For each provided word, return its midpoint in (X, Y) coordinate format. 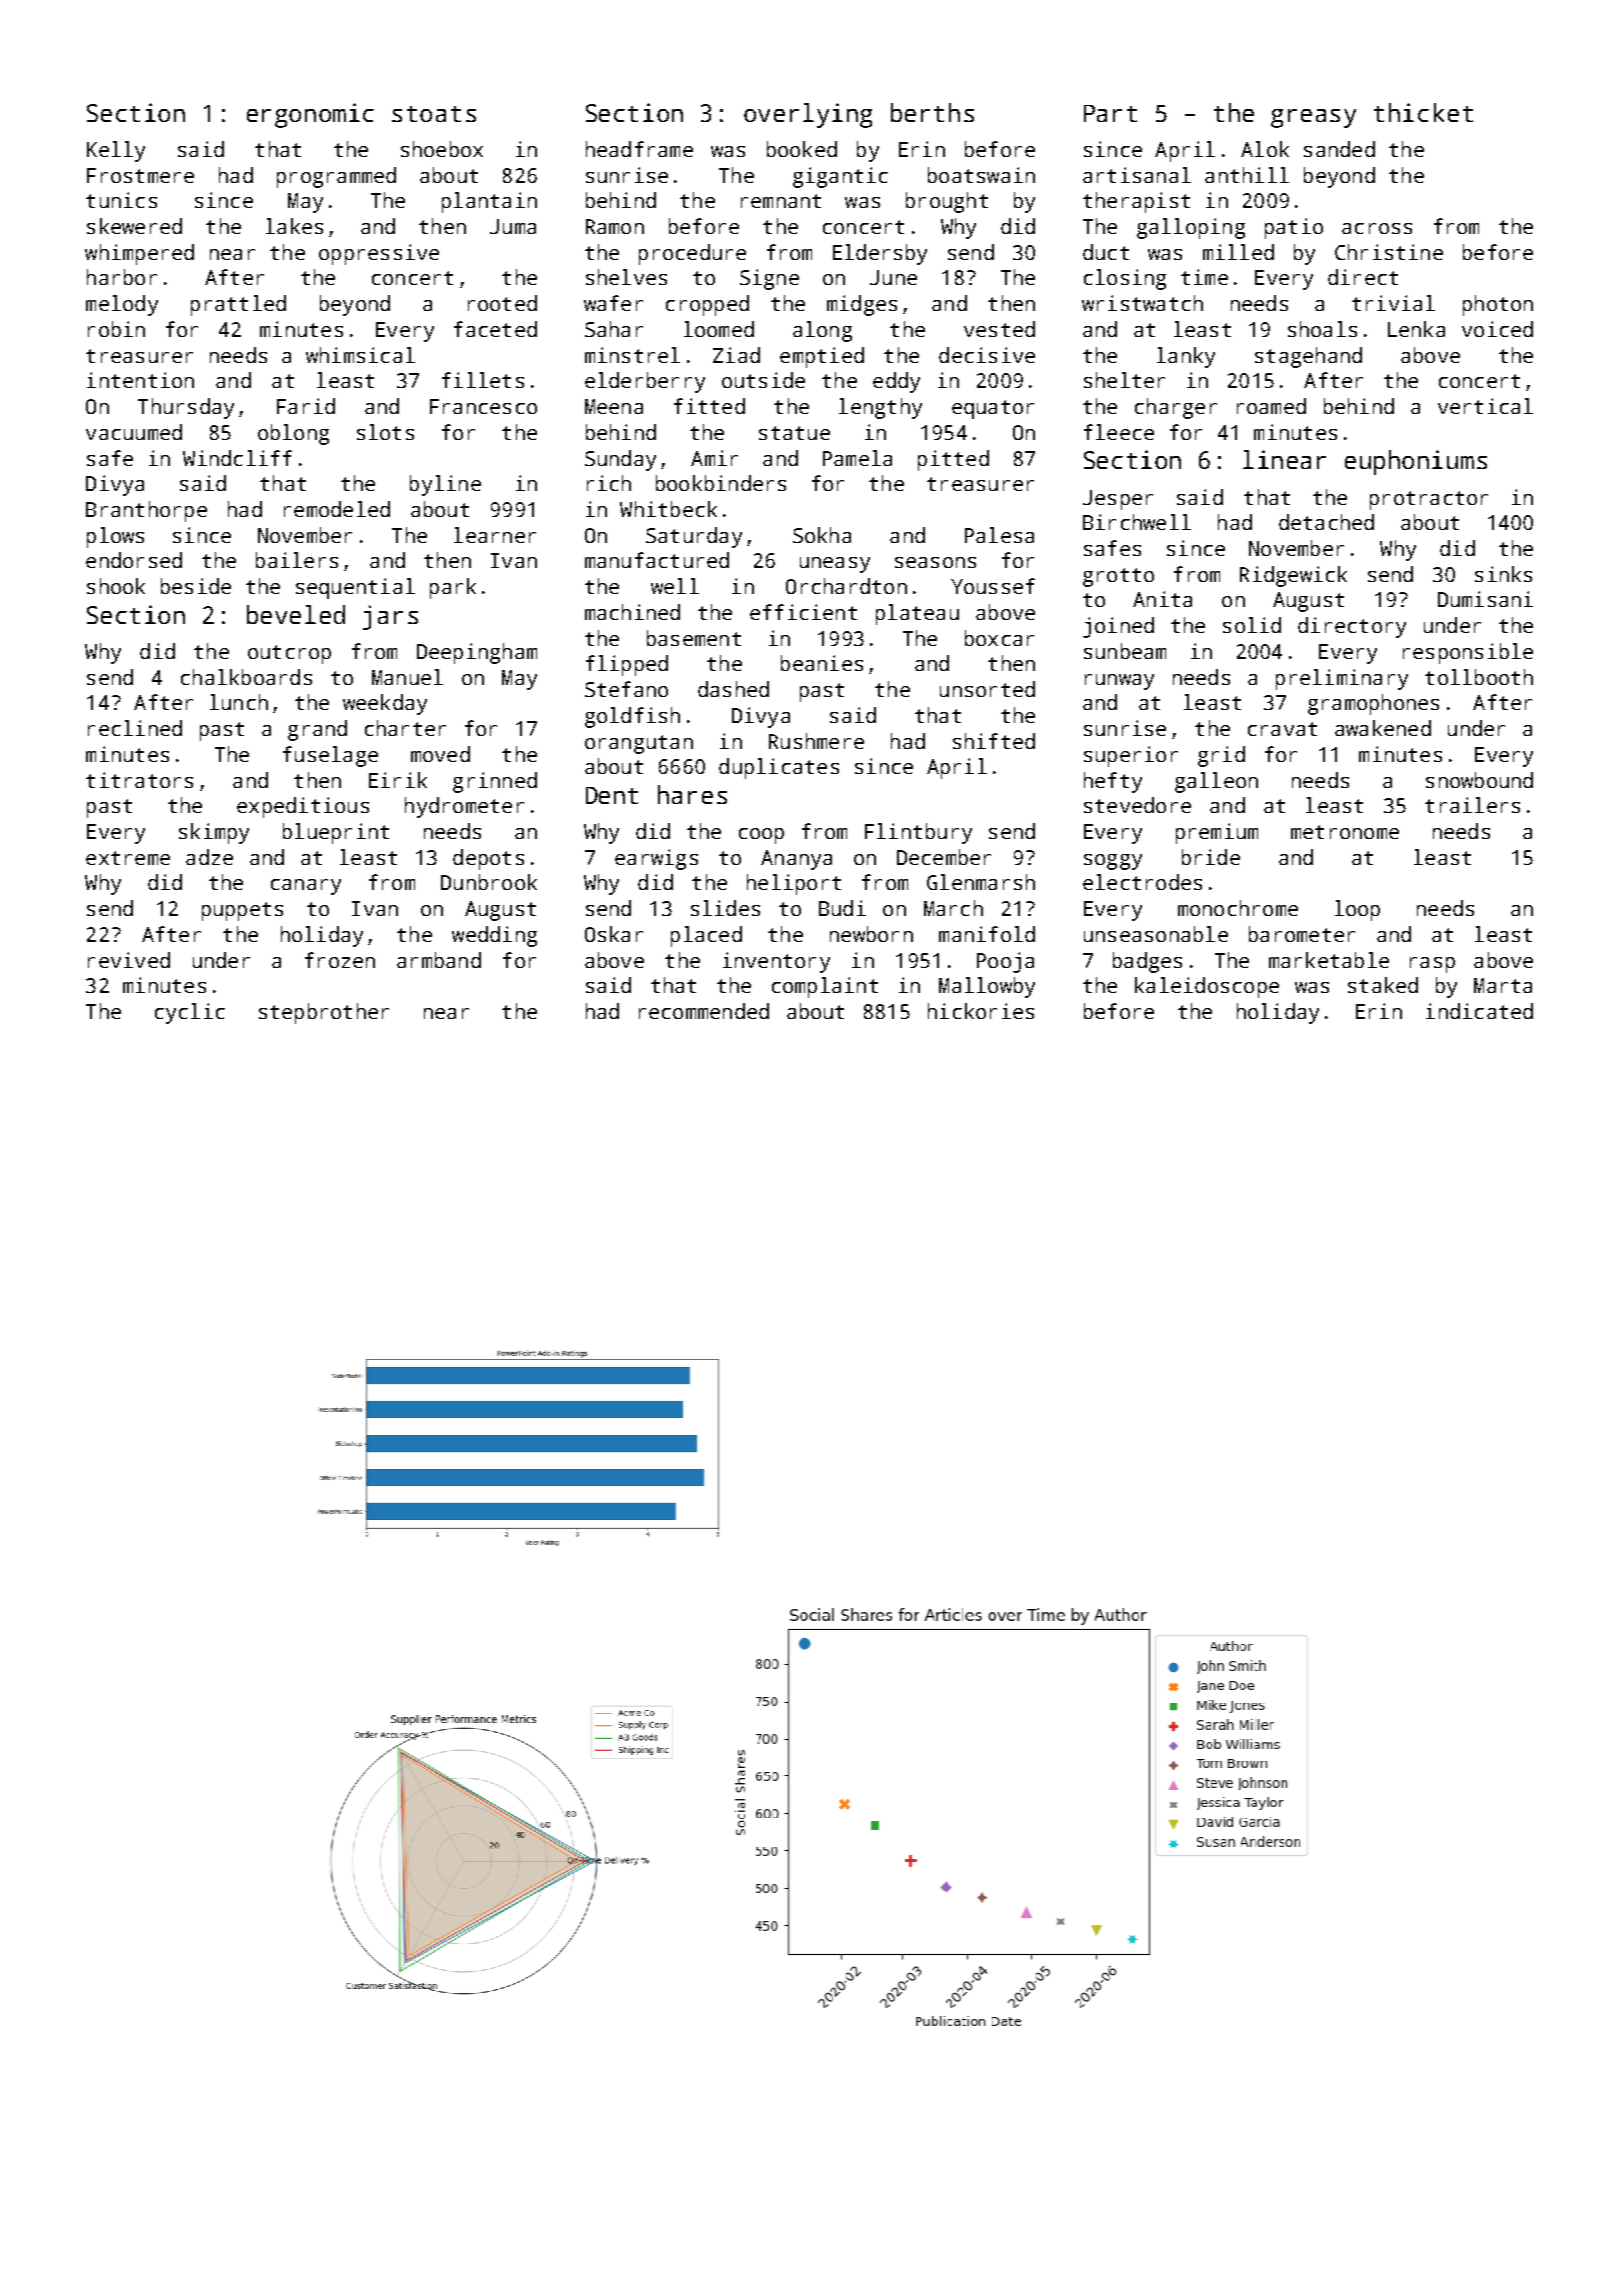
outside (763, 380)
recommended (704, 1011)
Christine (1389, 252)
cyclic (190, 1013)
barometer (1302, 934)
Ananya (796, 860)
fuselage (330, 756)
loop (1357, 910)
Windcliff (237, 458)
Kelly (116, 151)
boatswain (981, 175)
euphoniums (1416, 462)
